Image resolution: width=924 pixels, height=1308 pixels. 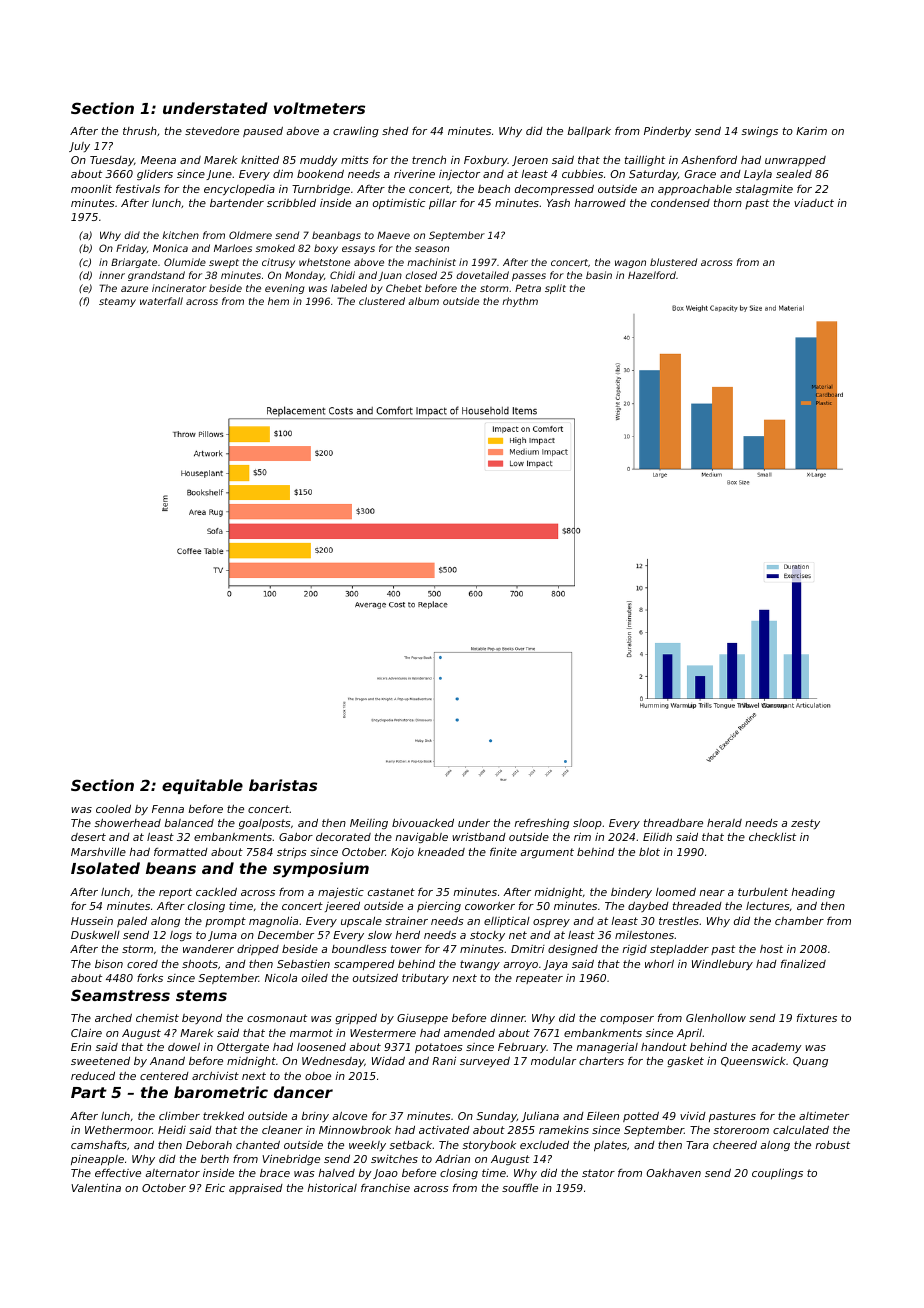 What do you see at coordinates (587, 824) in the document?
I see `sloop` at bounding box center [587, 824].
